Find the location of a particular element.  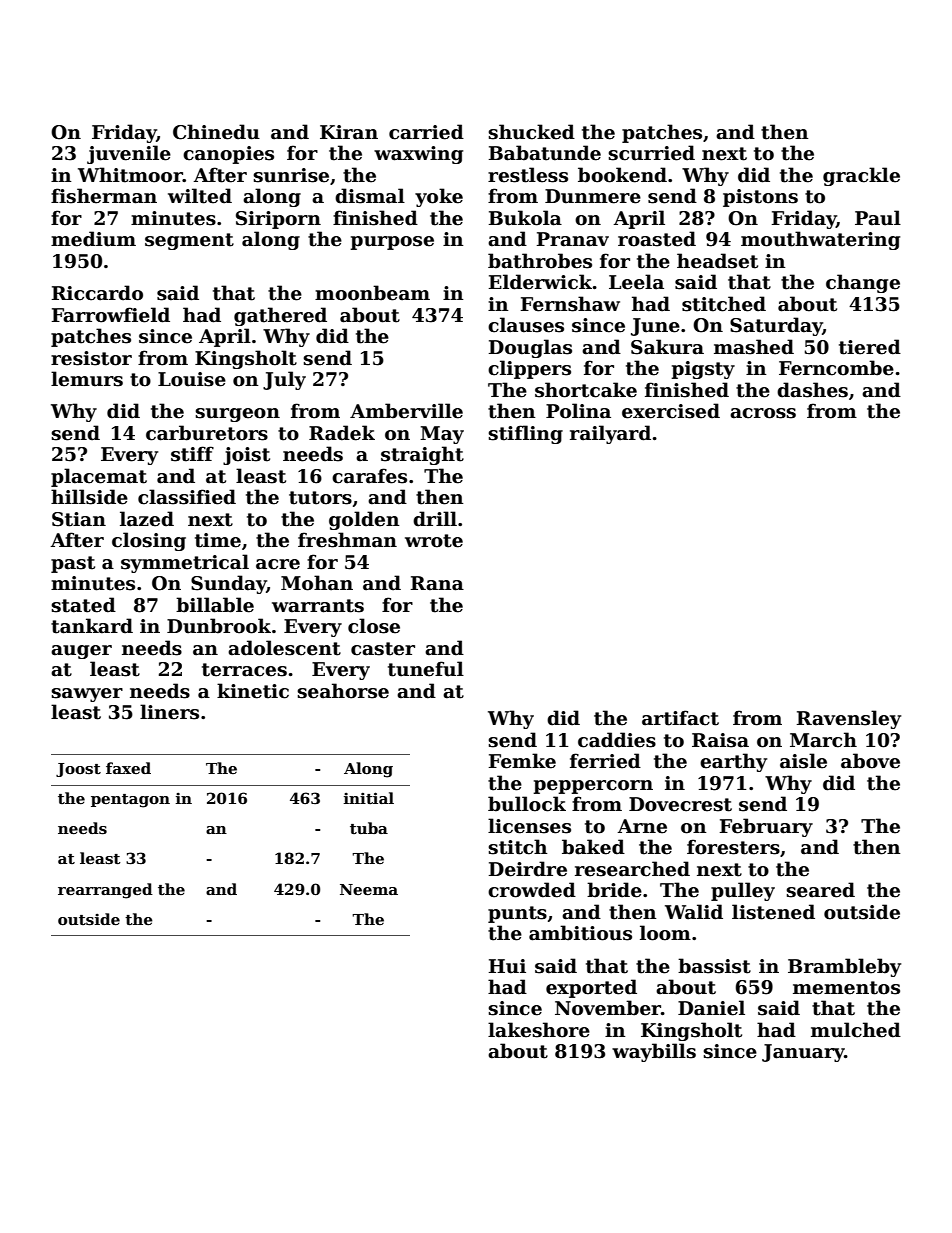

May is located at coordinates (442, 435).
